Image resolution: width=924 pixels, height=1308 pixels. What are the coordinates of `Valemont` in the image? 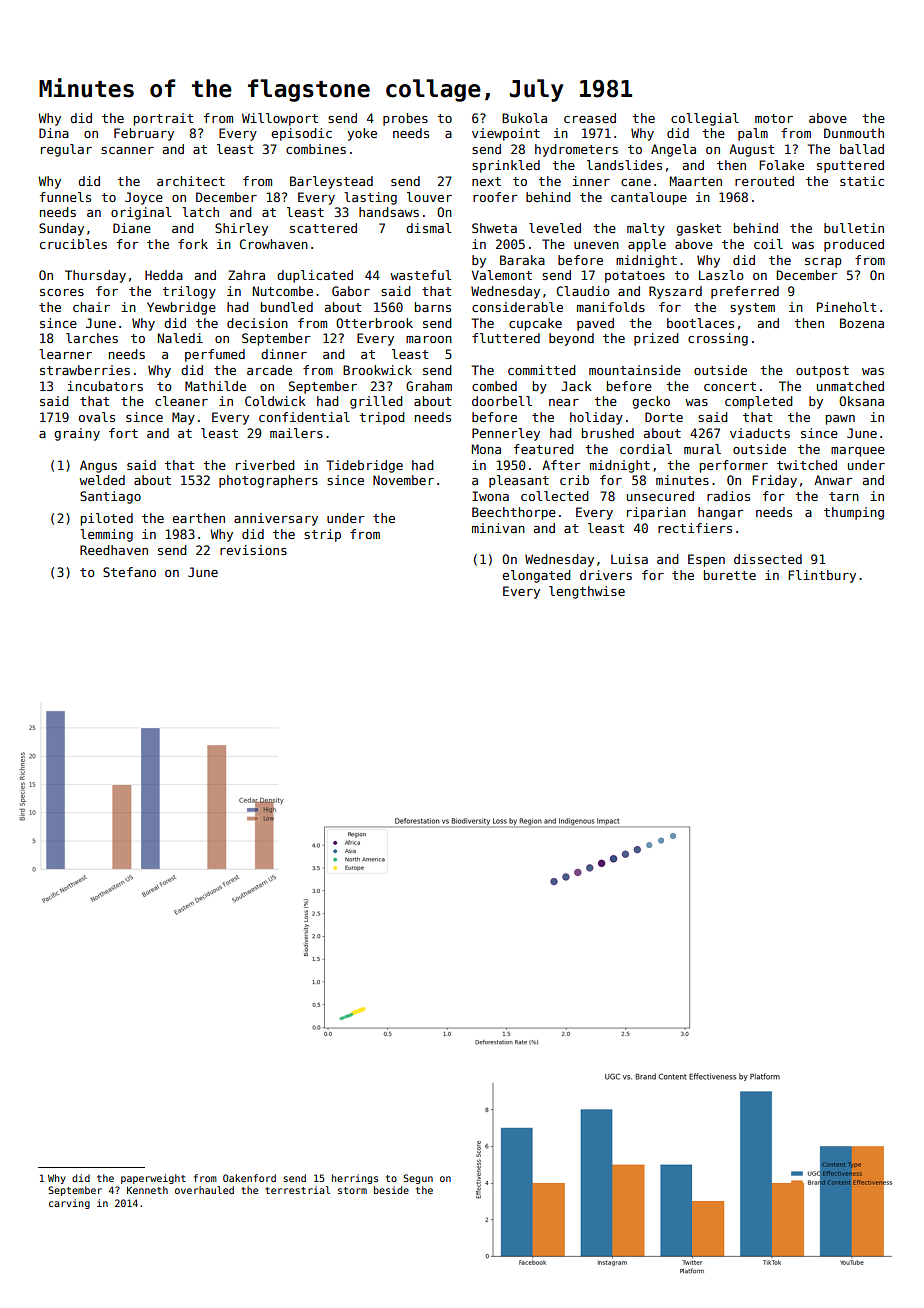 It's located at (502, 275).
